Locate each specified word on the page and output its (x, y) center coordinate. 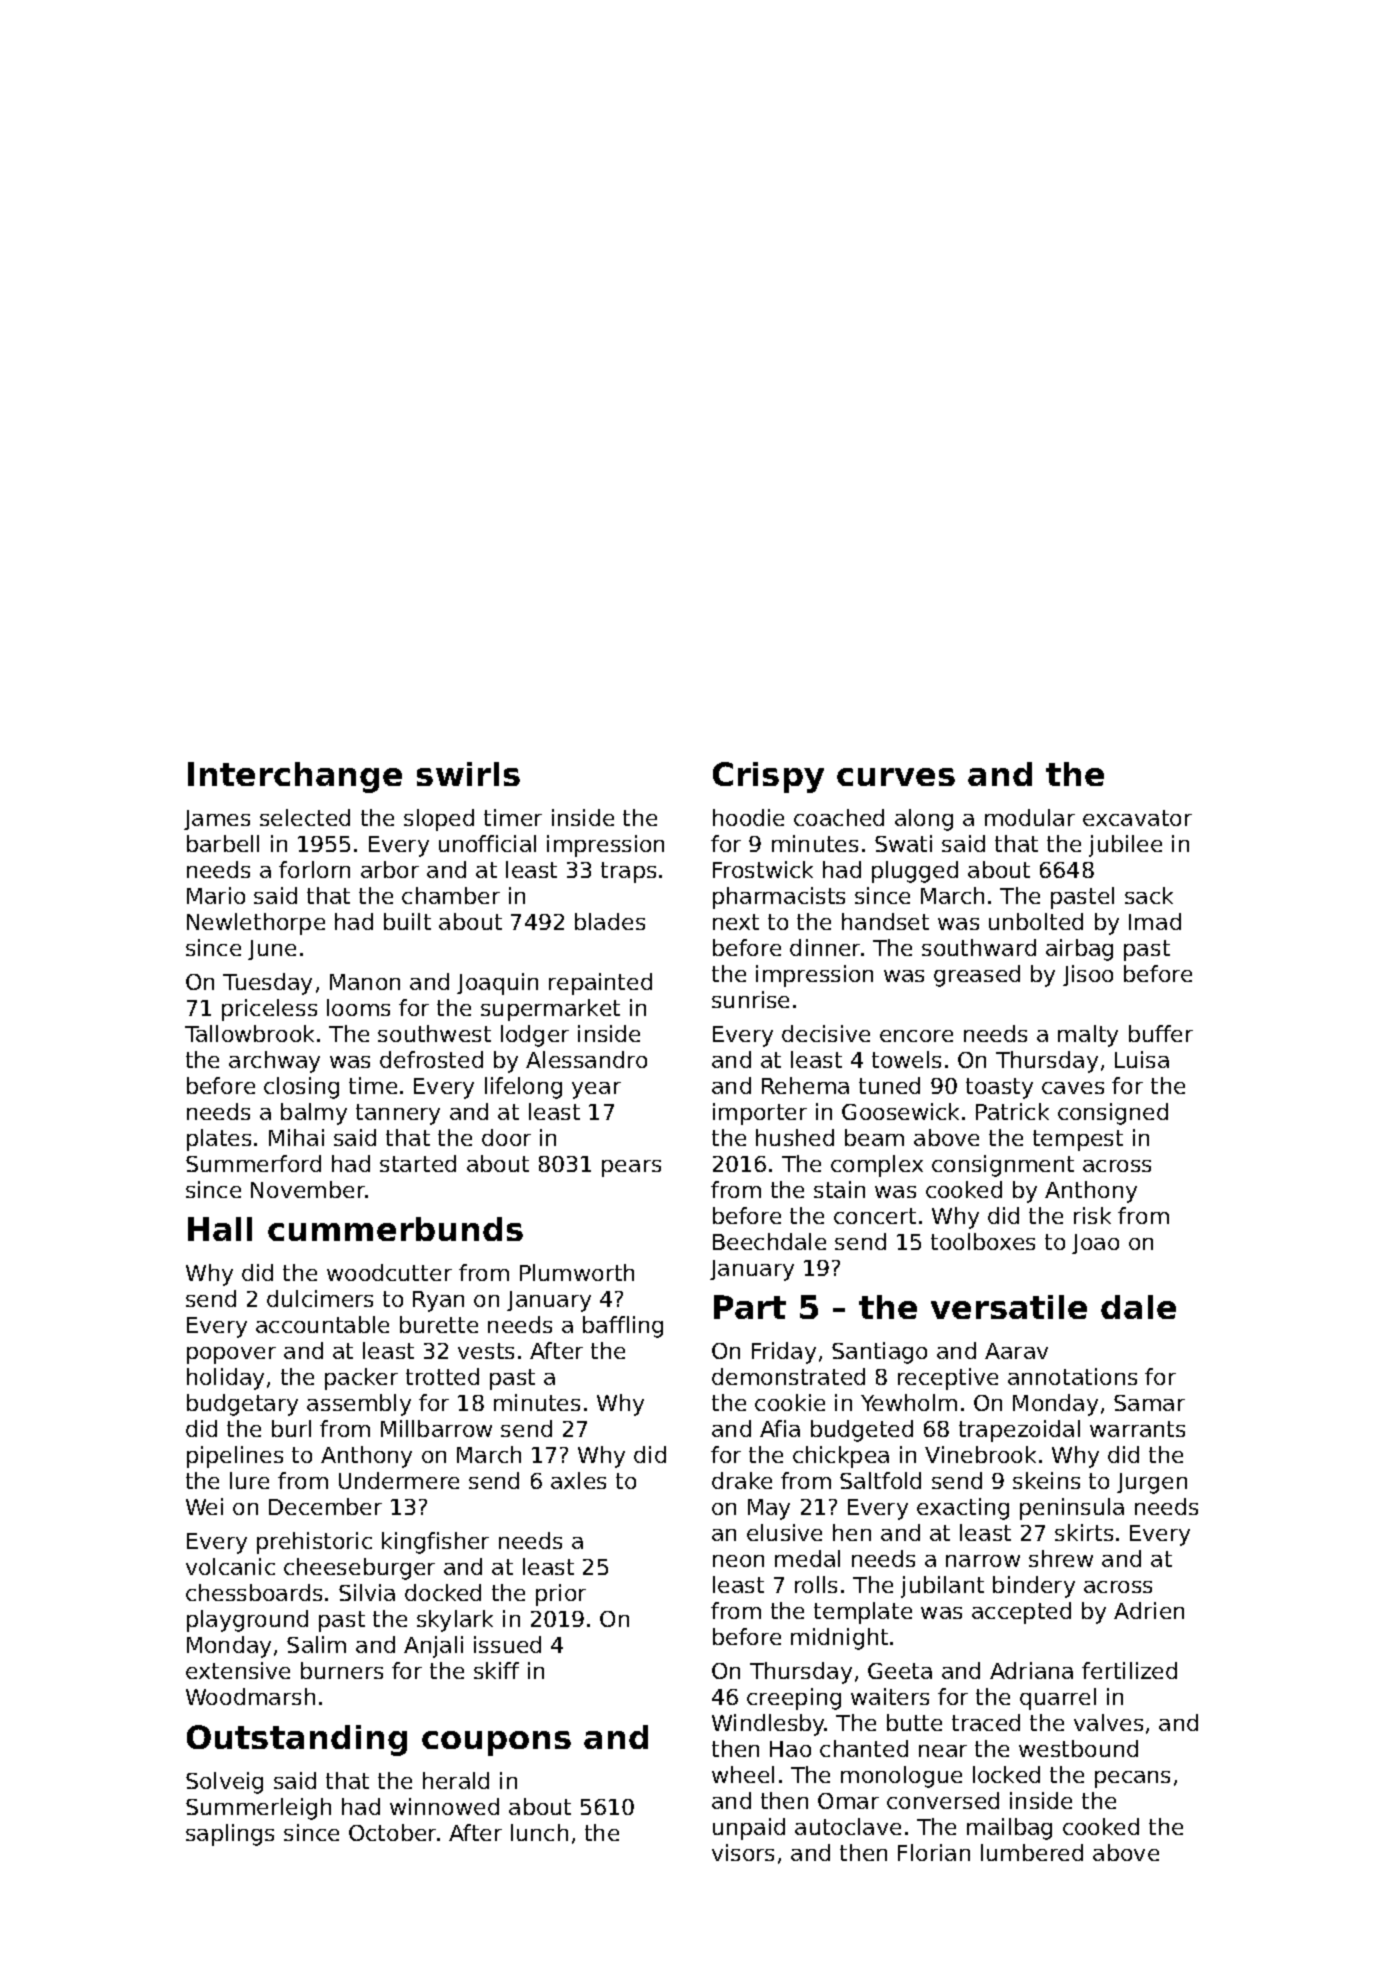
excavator (1137, 818)
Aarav (1016, 1351)
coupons (496, 1743)
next (736, 922)
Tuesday (267, 984)
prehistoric (314, 1543)
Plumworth (577, 1272)
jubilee (1125, 846)
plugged (915, 872)
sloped (439, 820)
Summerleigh (258, 1809)
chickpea (841, 1457)
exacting (963, 1509)
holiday (225, 1379)
